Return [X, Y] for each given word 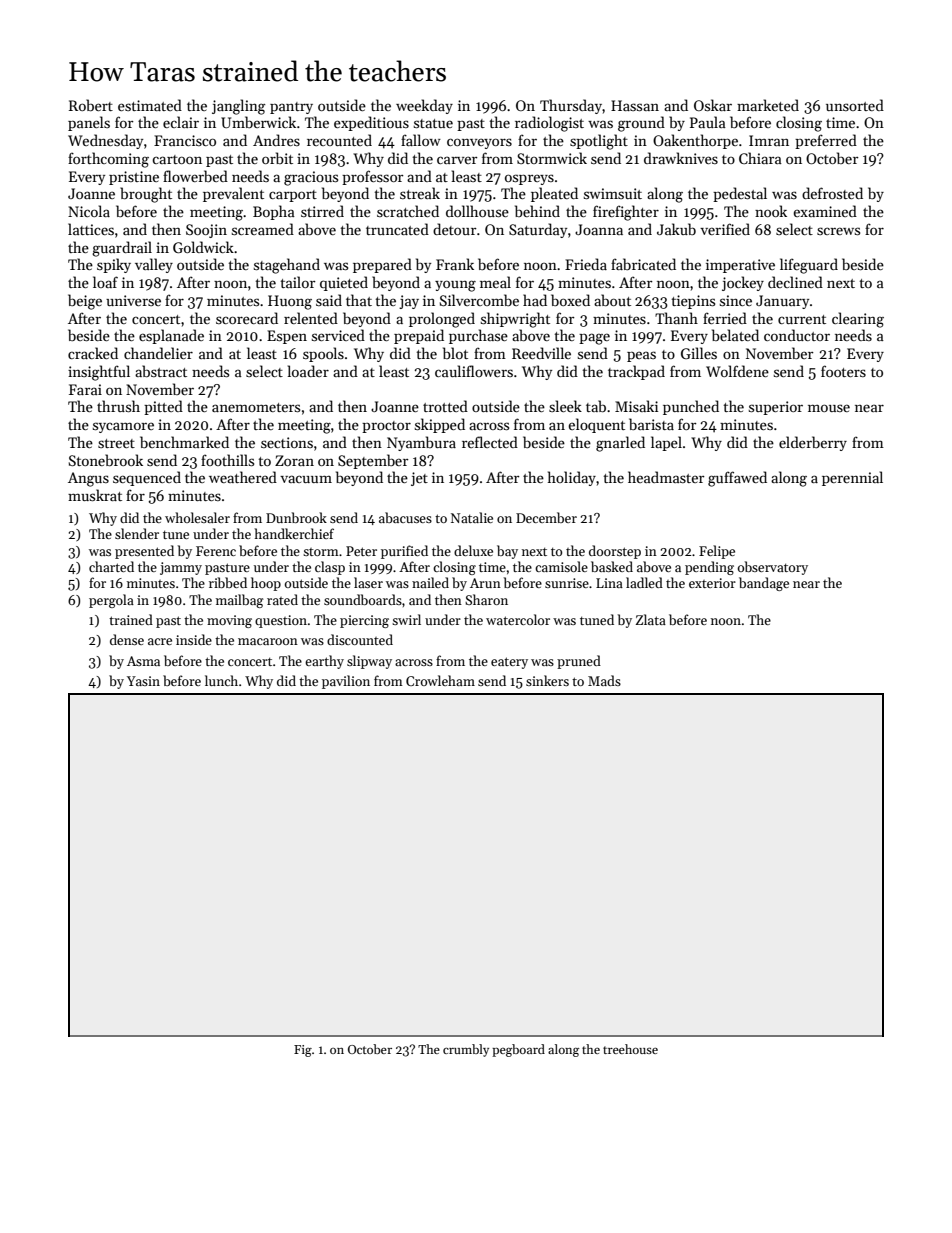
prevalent [233, 194]
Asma [143, 661]
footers [843, 371]
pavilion [346, 682]
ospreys [529, 179]
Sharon [486, 599]
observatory [773, 568]
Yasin [143, 681]
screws [838, 231]
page [594, 339]
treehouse [630, 1049]
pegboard [518, 1050]
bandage [764, 584]
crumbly [466, 1050]
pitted [163, 407]
